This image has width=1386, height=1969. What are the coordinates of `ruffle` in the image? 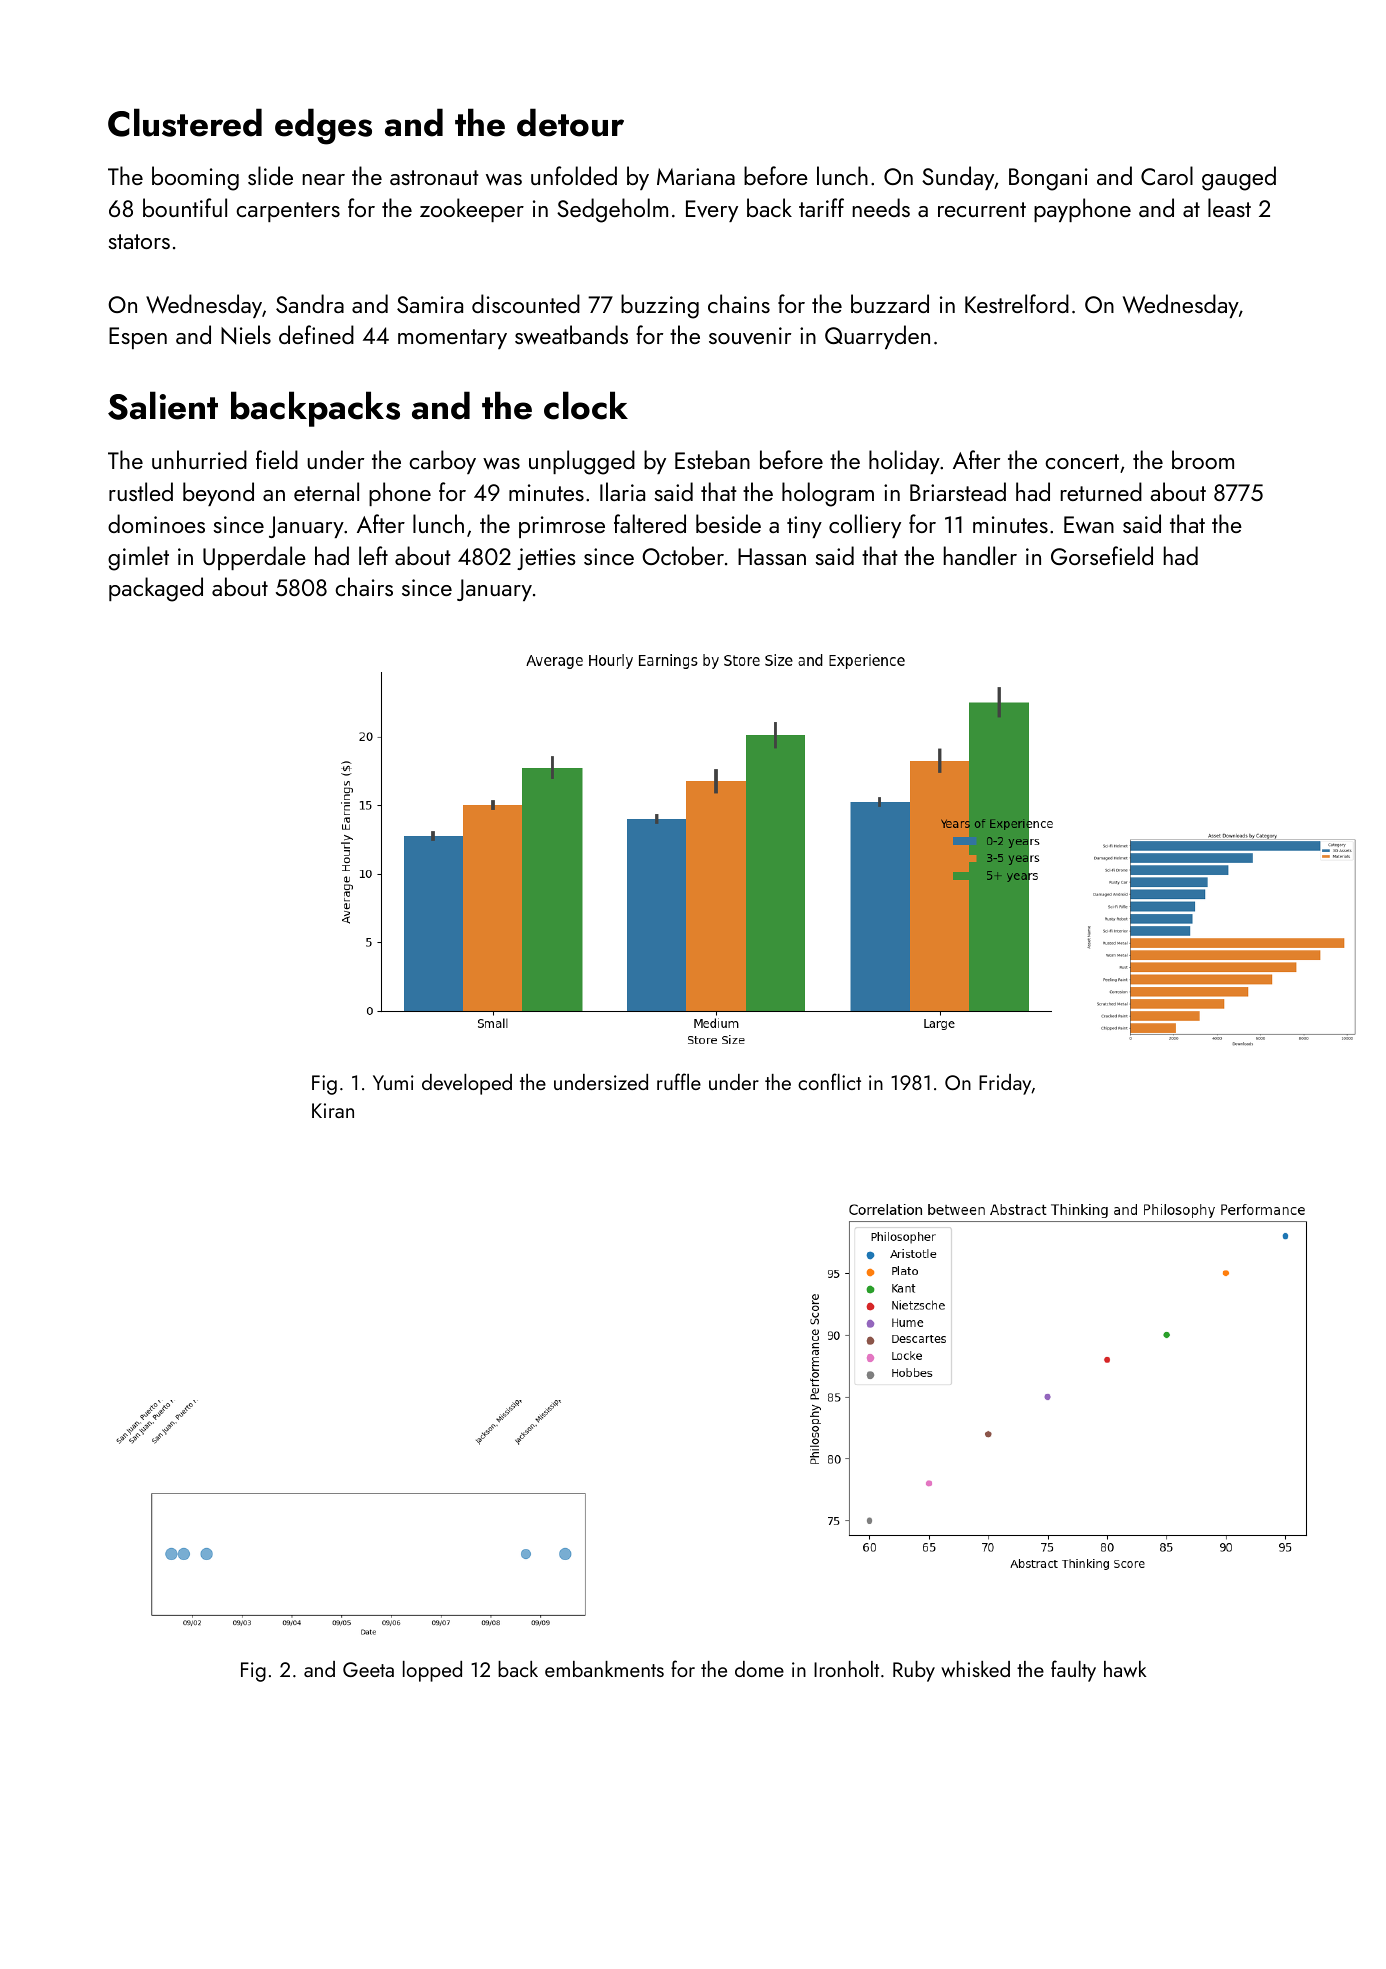 It's located at (679, 1081).
